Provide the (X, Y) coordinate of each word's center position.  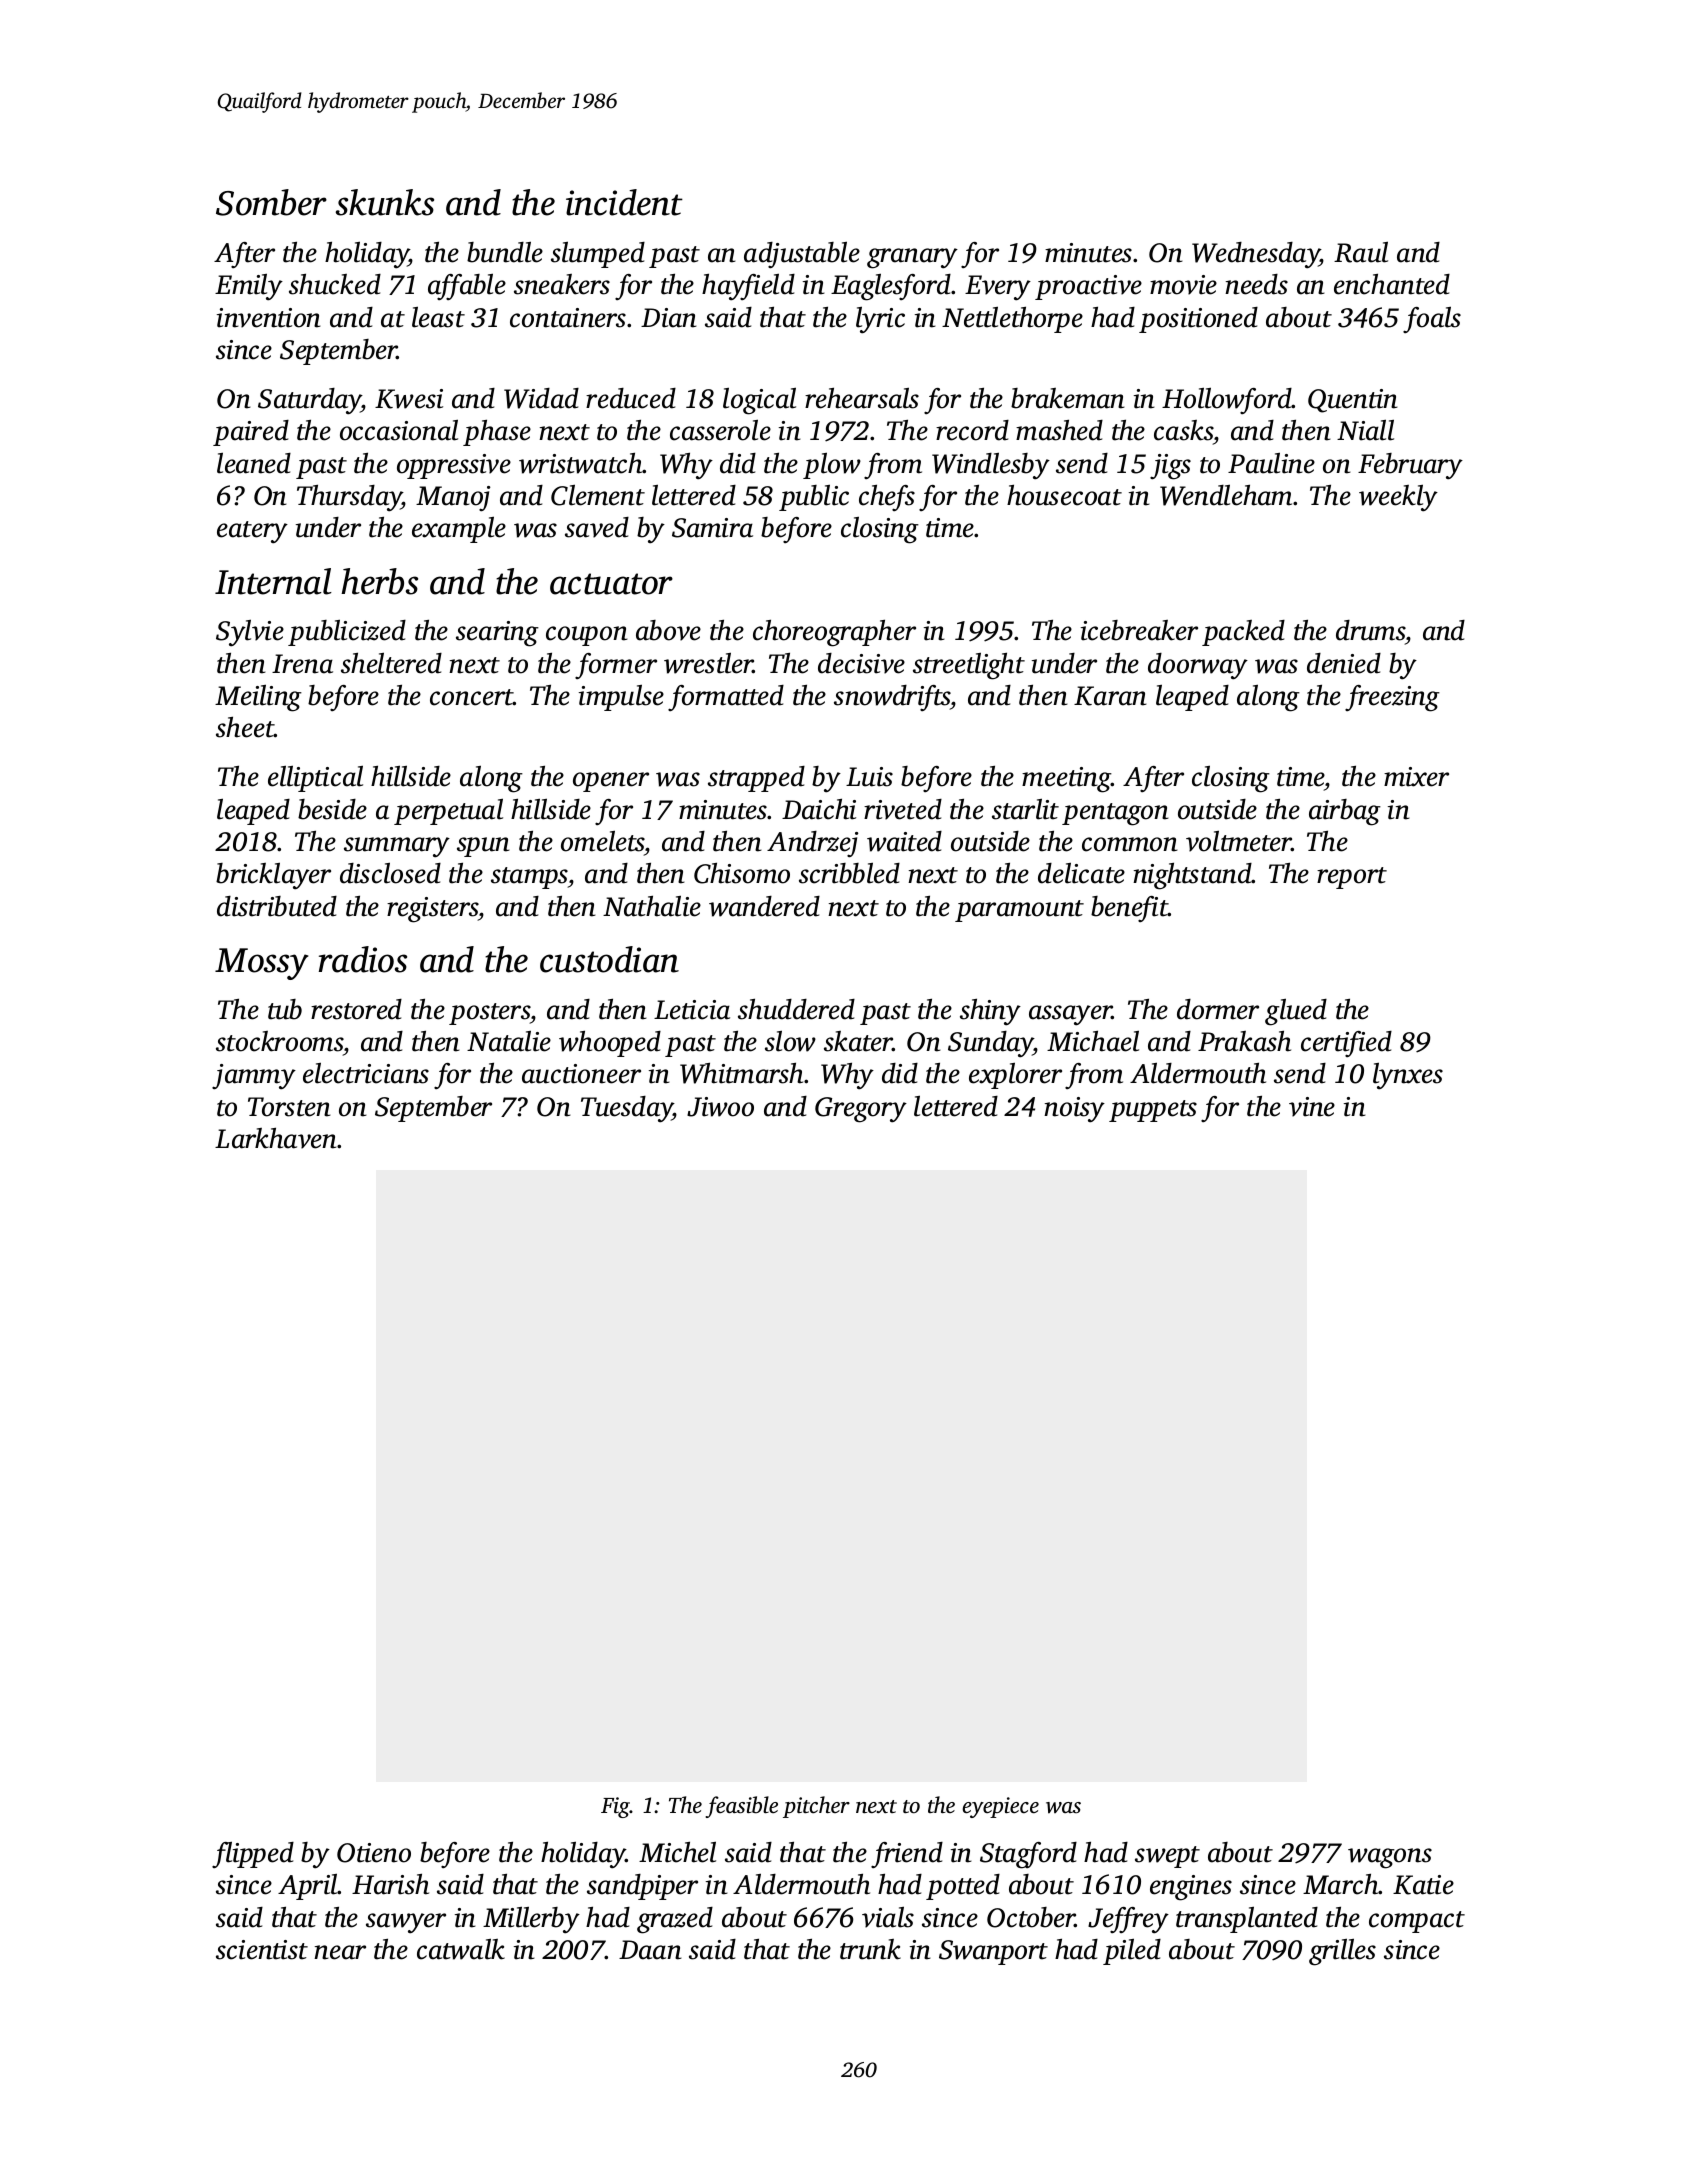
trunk (870, 1949)
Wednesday (1256, 255)
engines (1191, 1888)
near (340, 1952)
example (459, 530)
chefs (887, 498)
